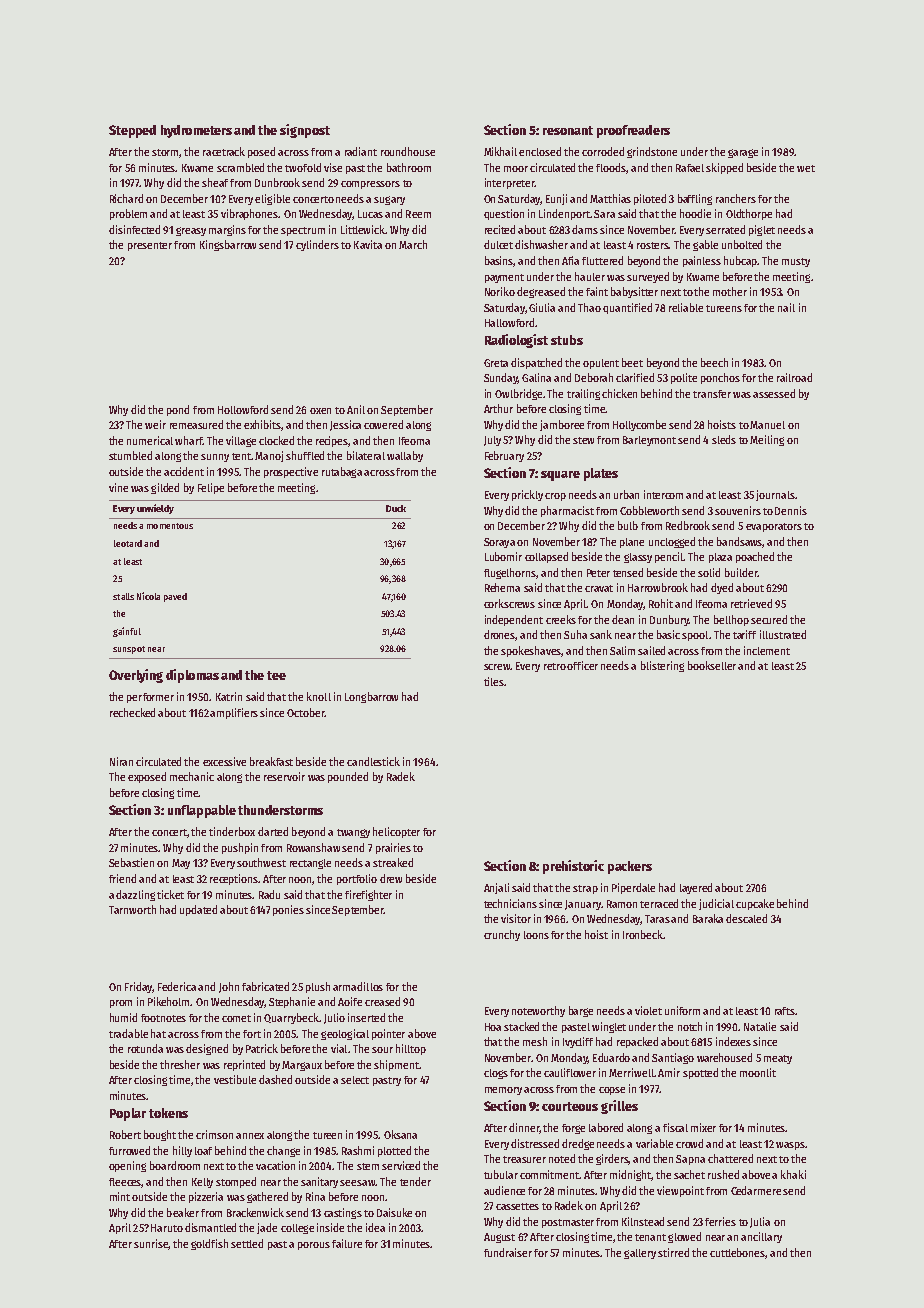 The height and width of the document is (1308, 924). What do you see at coordinates (132, 712) in the document?
I see `rechecked` at bounding box center [132, 712].
